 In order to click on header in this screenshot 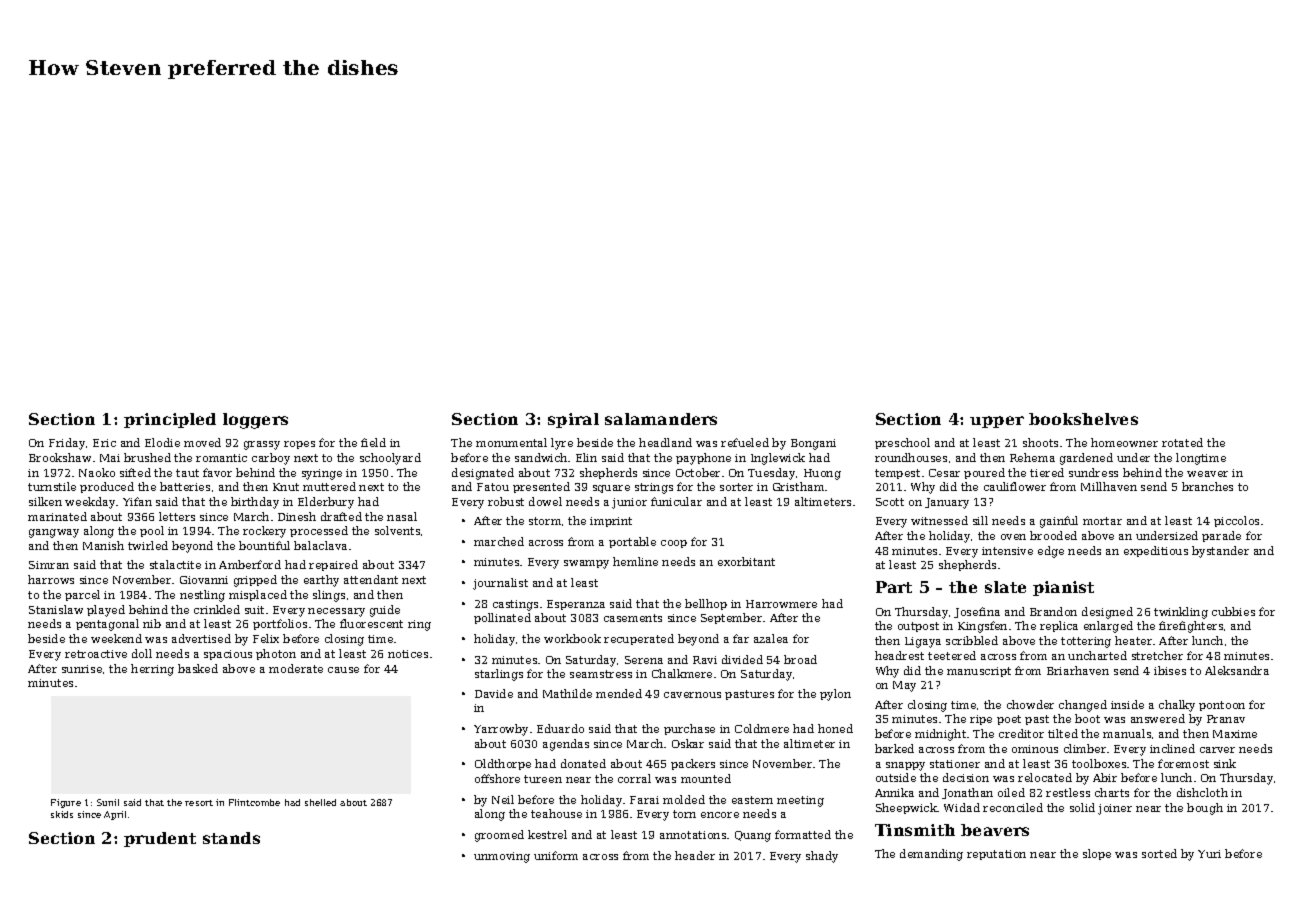, I will do `click(695, 855)`.
